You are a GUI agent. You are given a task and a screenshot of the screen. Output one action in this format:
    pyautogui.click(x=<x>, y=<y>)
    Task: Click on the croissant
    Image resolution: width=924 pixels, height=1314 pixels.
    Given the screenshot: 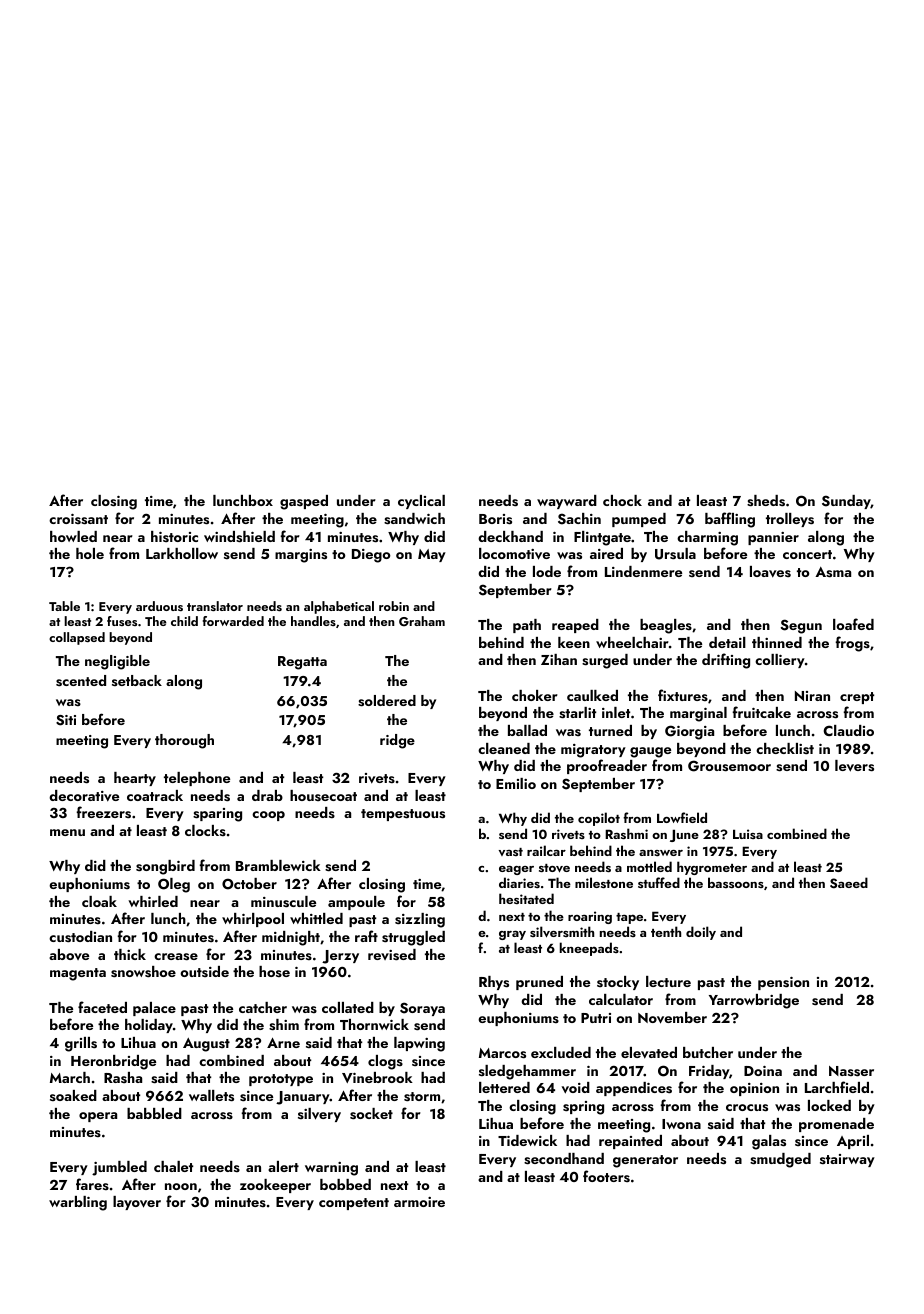 What is the action you would take?
    pyautogui.click(x=78, y=519)
